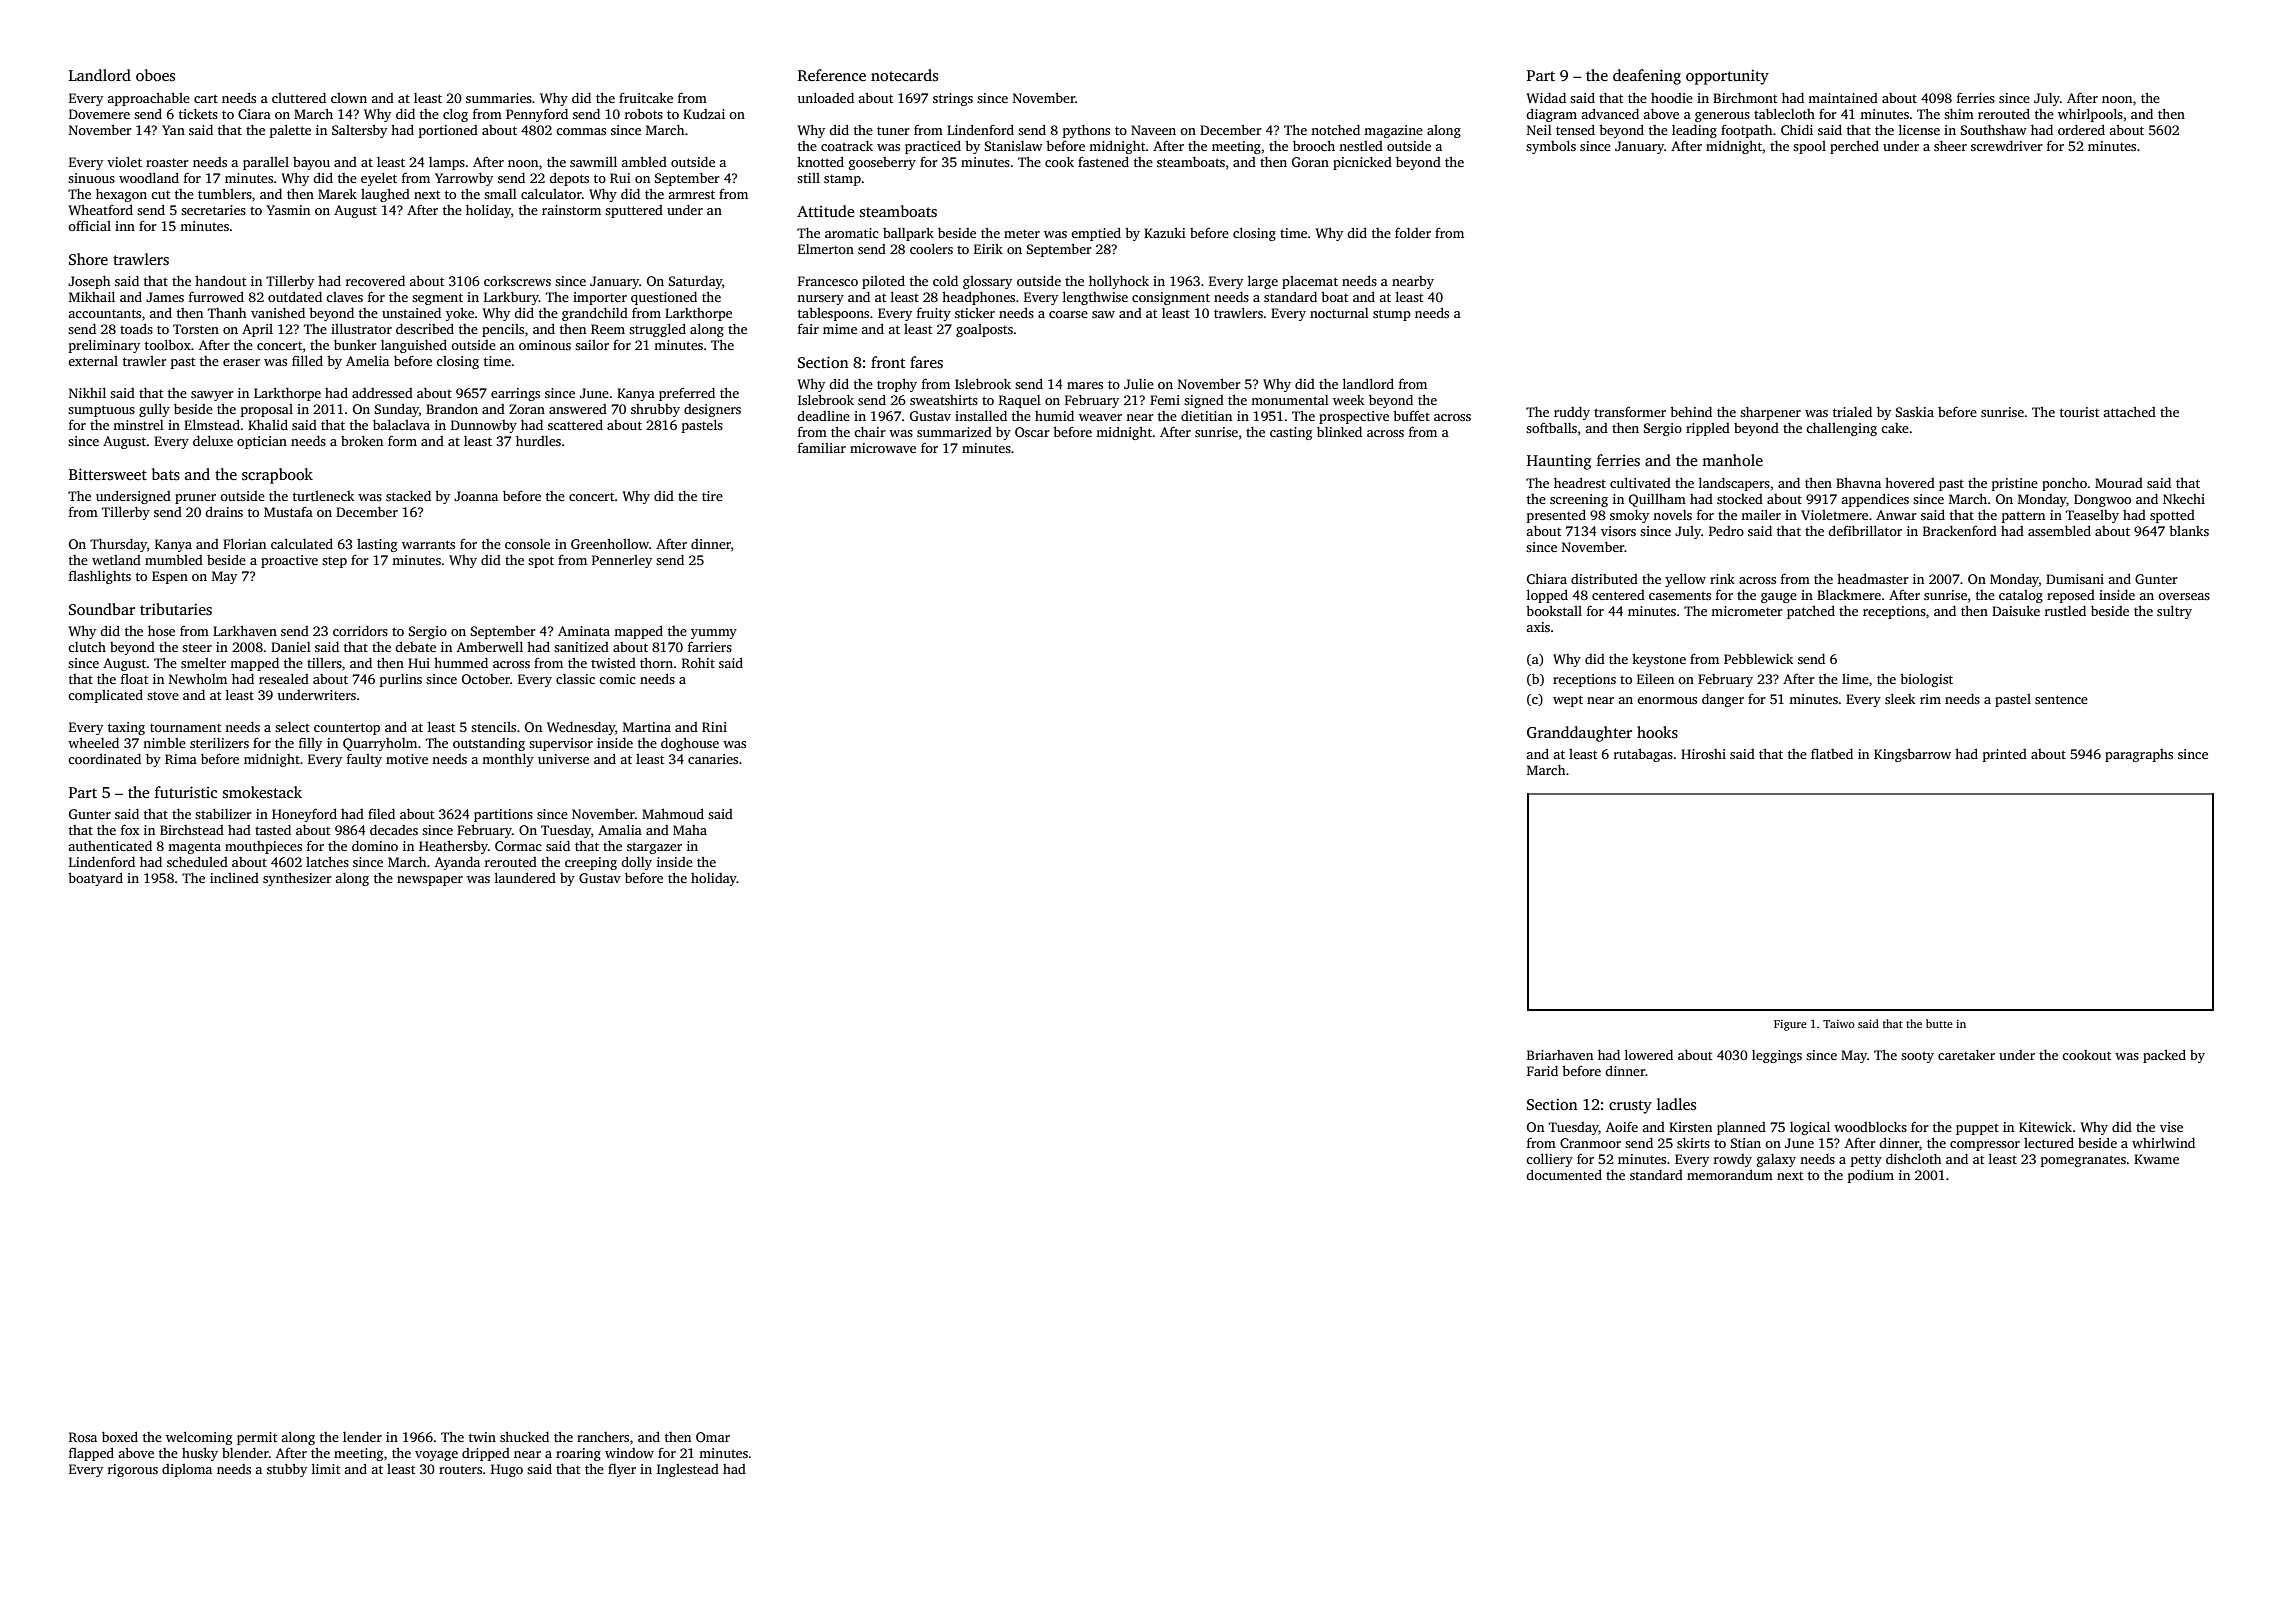  What do you see at coordinates (2005, 755) in the screenshot?
I see `printed` at bounding box center [2005, 755].
